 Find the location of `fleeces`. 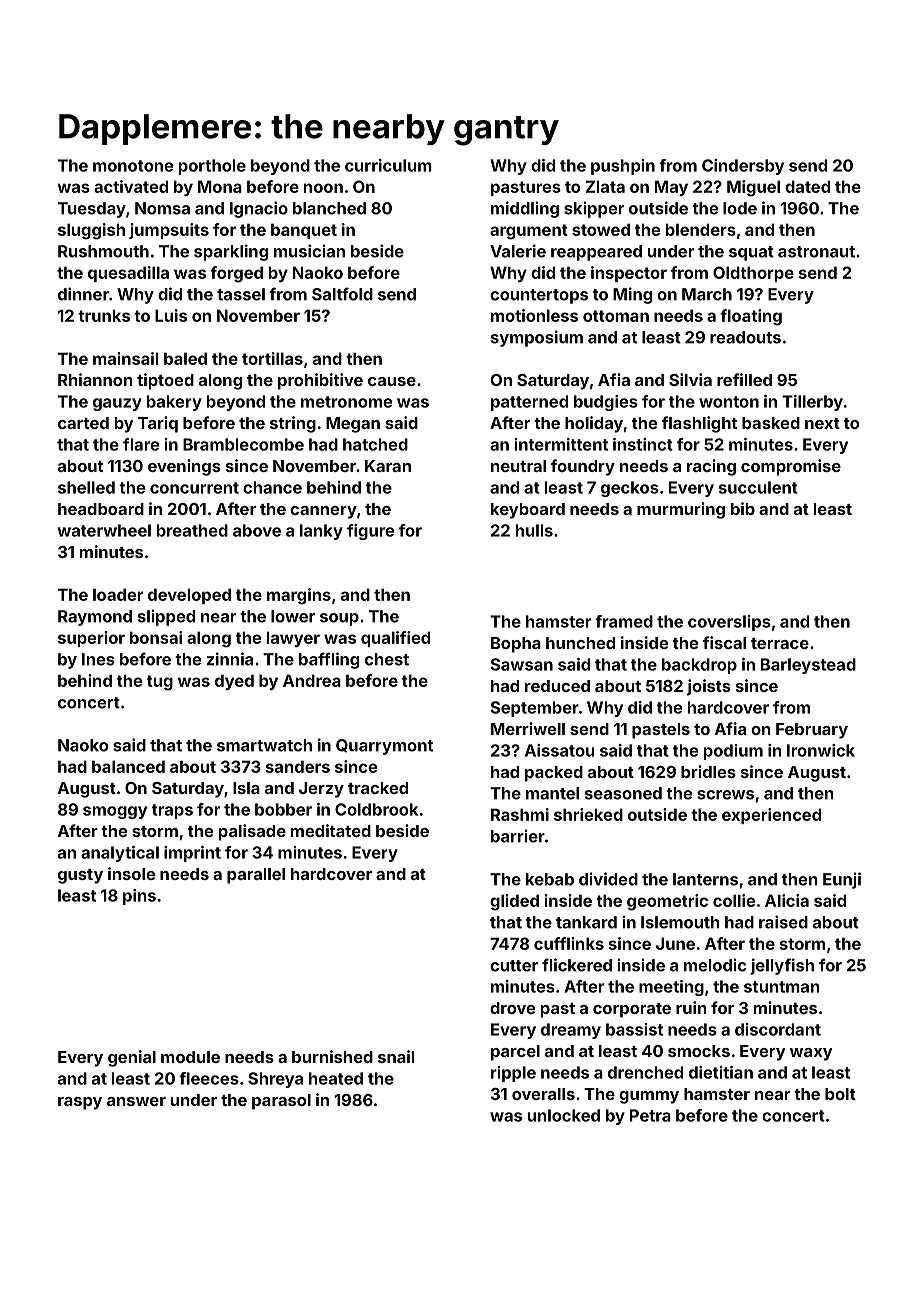

fleeces is located at coordinates (209, 1078).
